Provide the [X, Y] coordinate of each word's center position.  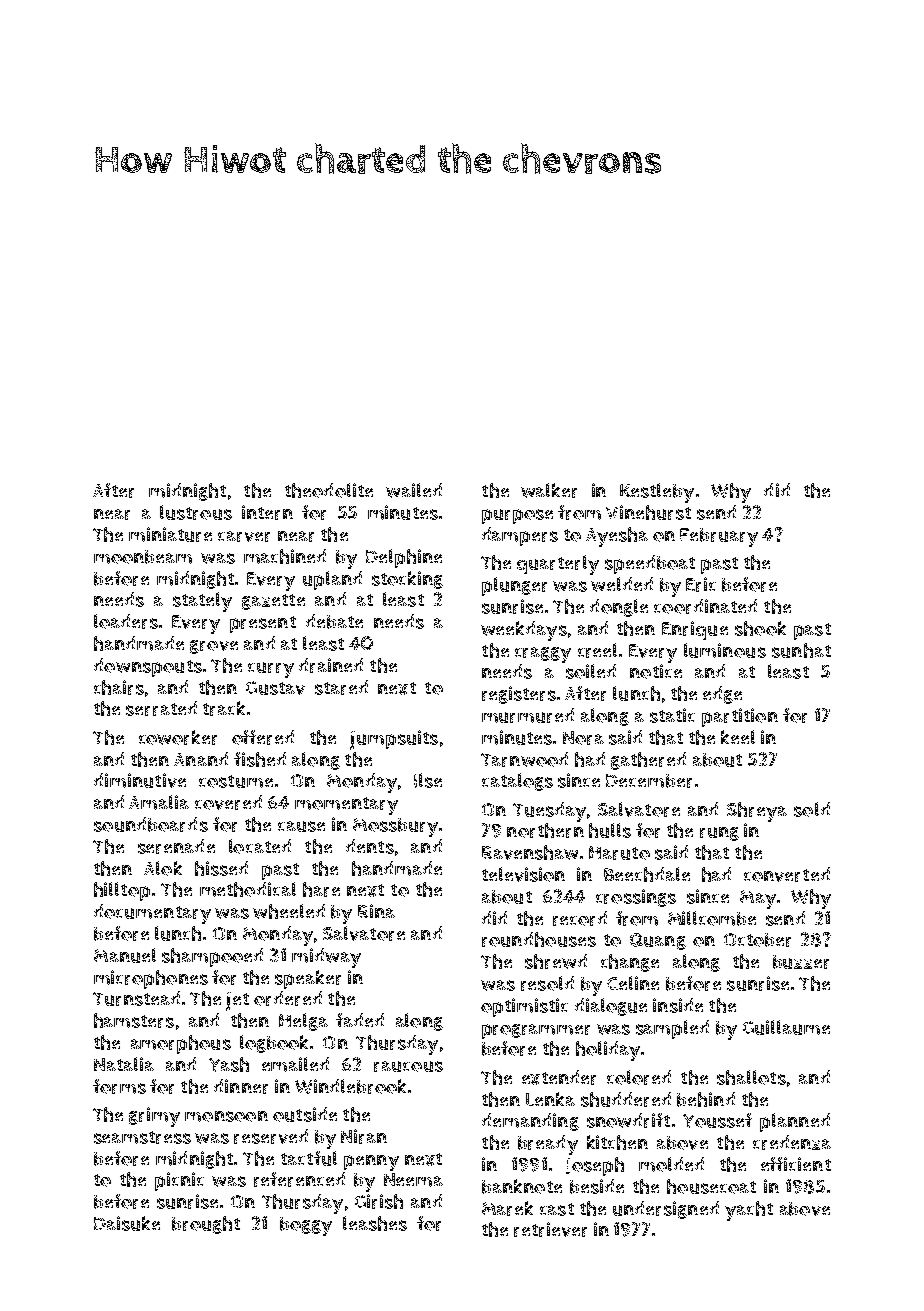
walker [549, 490]
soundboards [151, 824]
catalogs [517, 782]
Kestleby [657, 493]
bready [548, 1145]
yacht [749, 1211]
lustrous [196, 512]
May [758, 899]
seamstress [142, 1137]
